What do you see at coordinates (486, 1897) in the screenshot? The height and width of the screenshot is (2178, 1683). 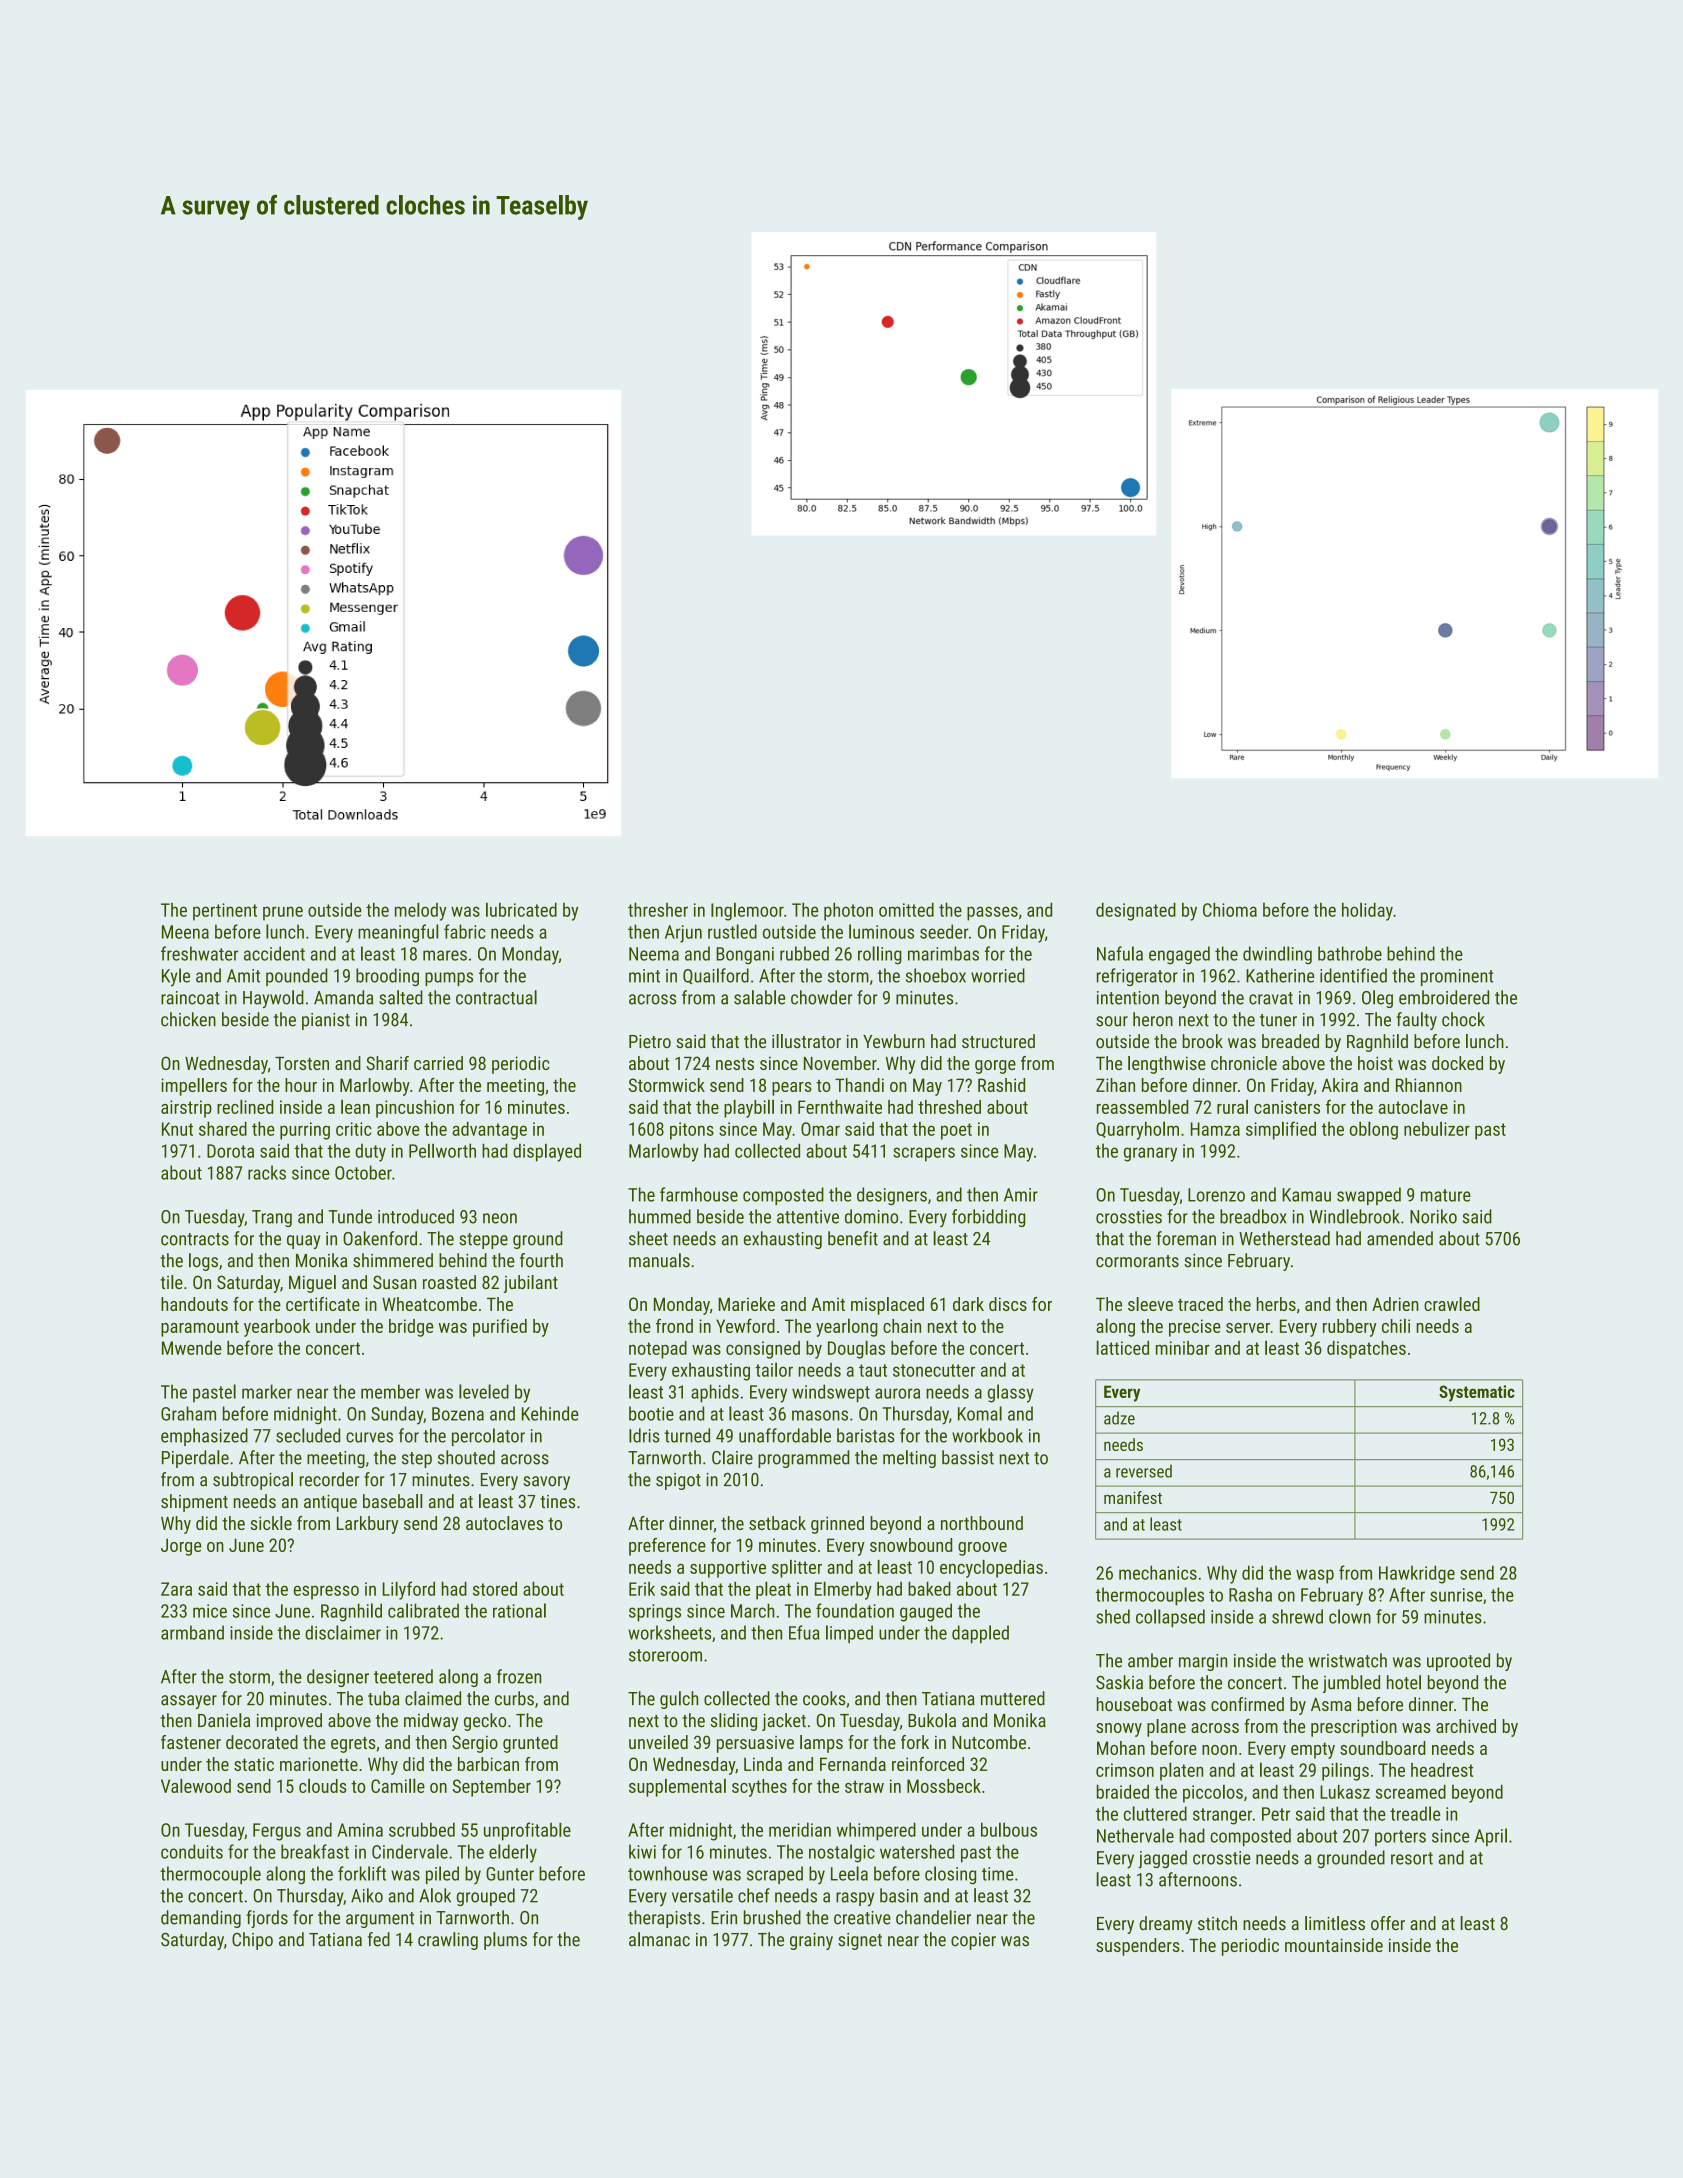 I see `grouped` at bounding box center [486, 1897].
